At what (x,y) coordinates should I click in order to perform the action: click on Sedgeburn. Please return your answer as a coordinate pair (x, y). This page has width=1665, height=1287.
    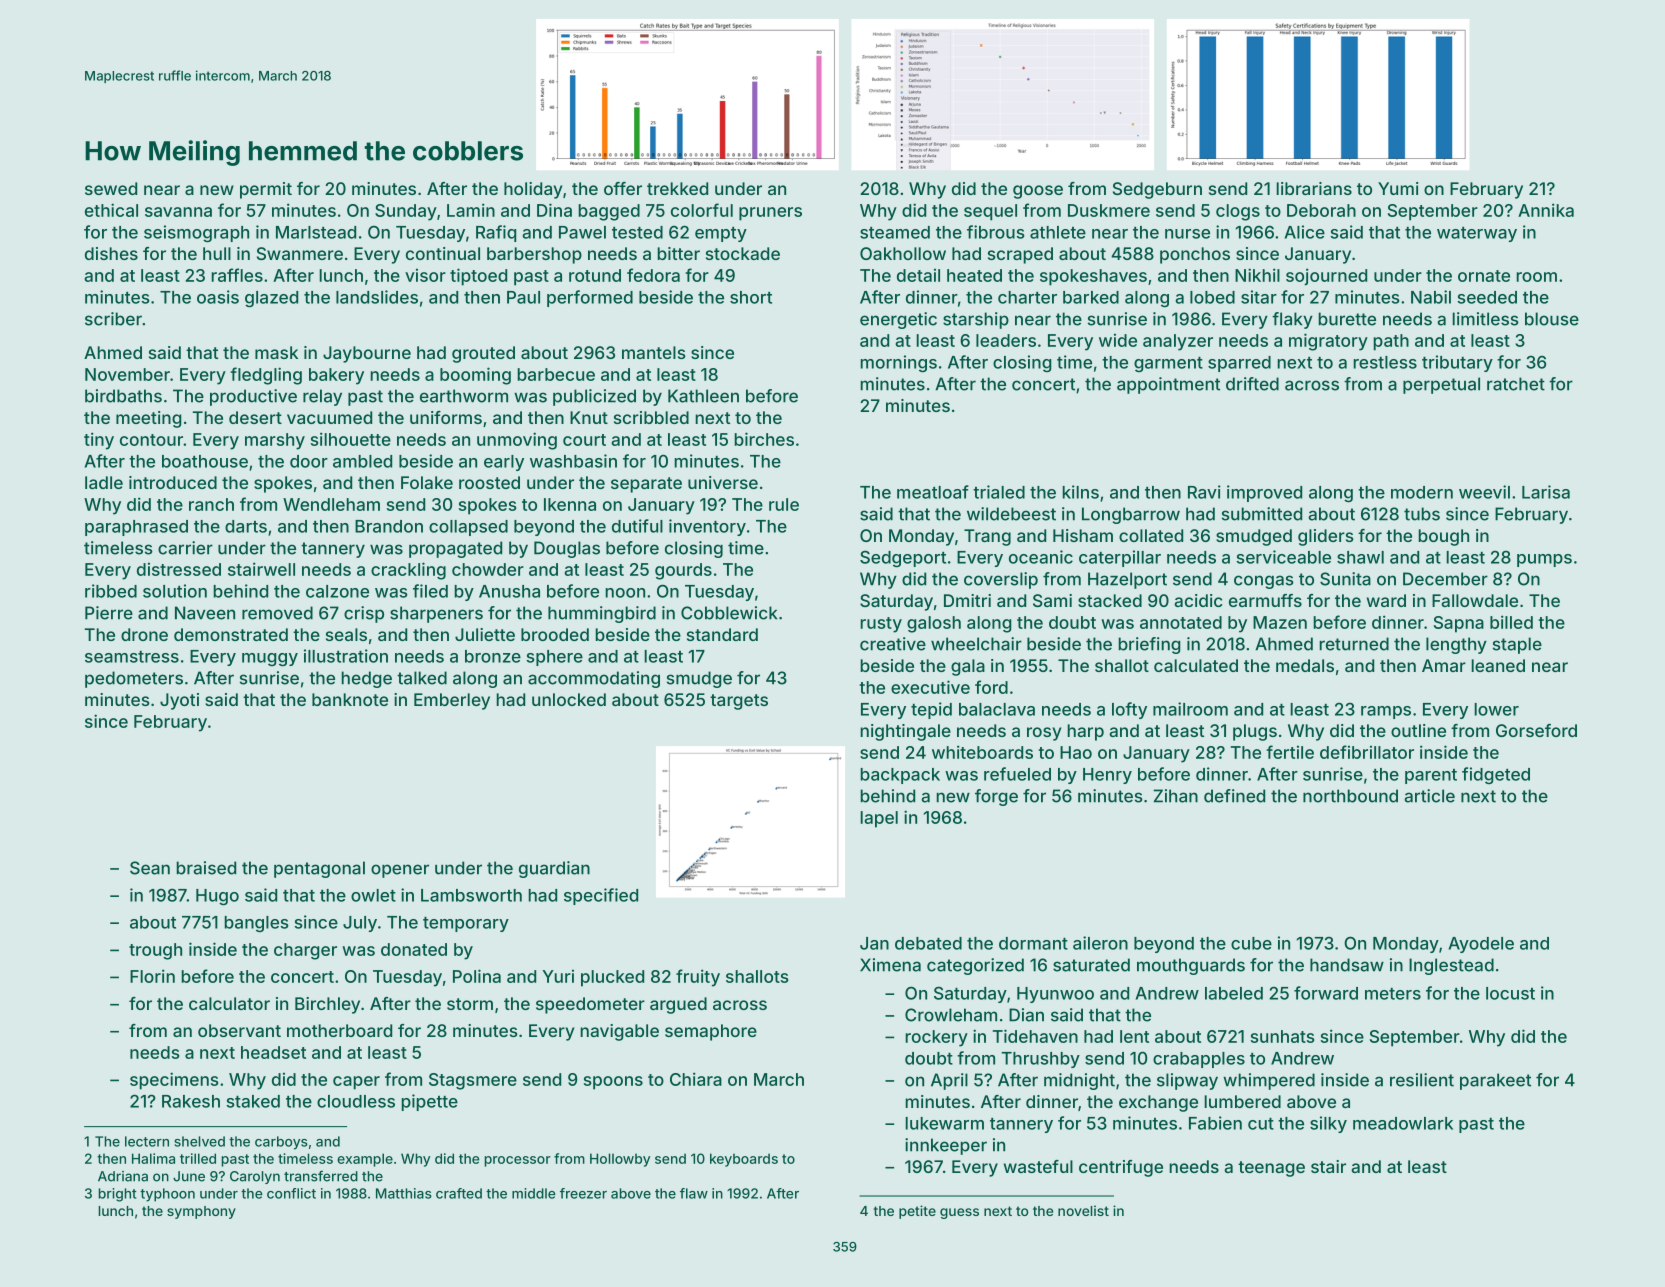
    Looking at the image, I should click on (1157, 190).
